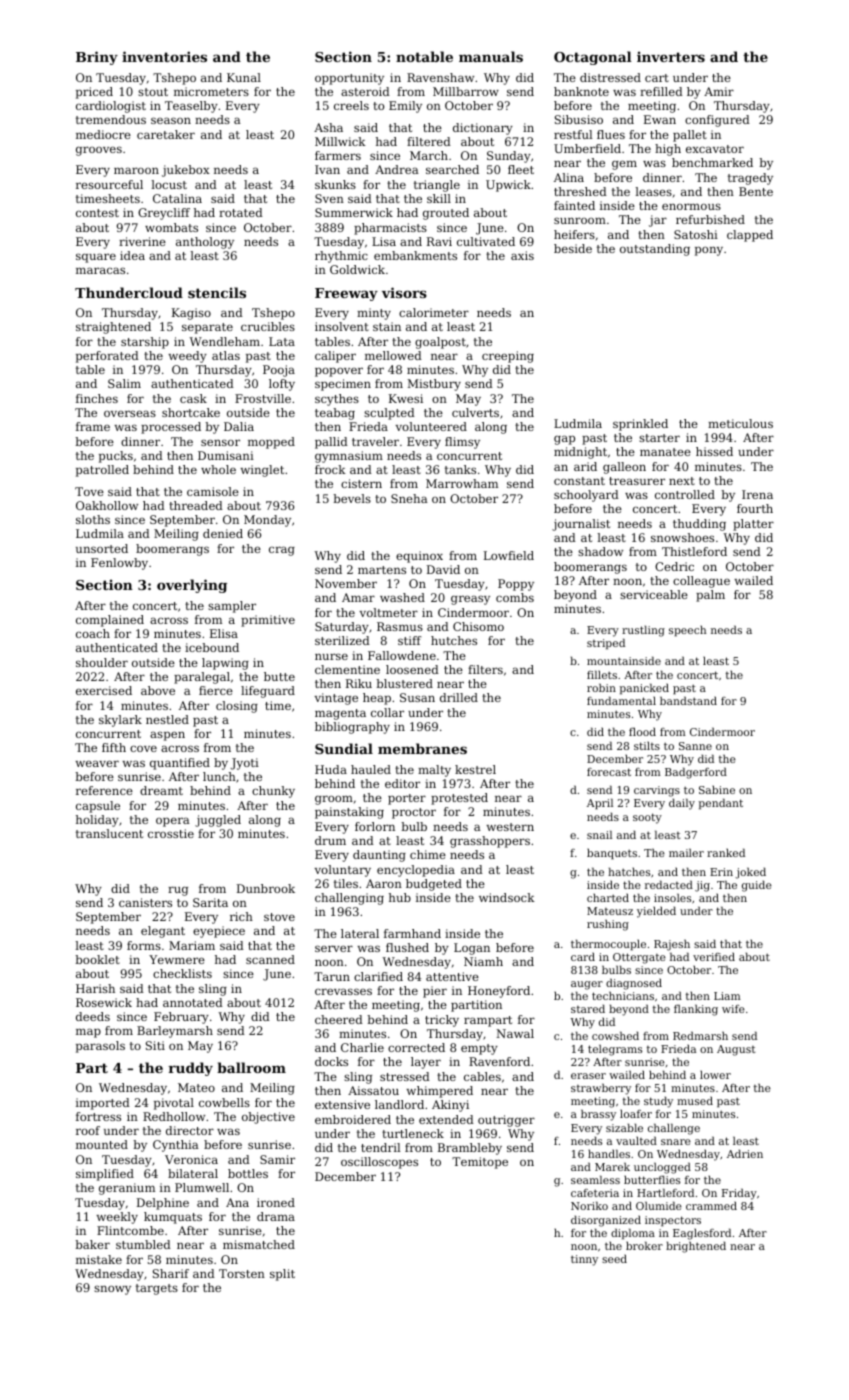 The image size is (849, 1400). Describe the element at coordinates (522, 255) in the screenshot. I see `axis` at that location.
